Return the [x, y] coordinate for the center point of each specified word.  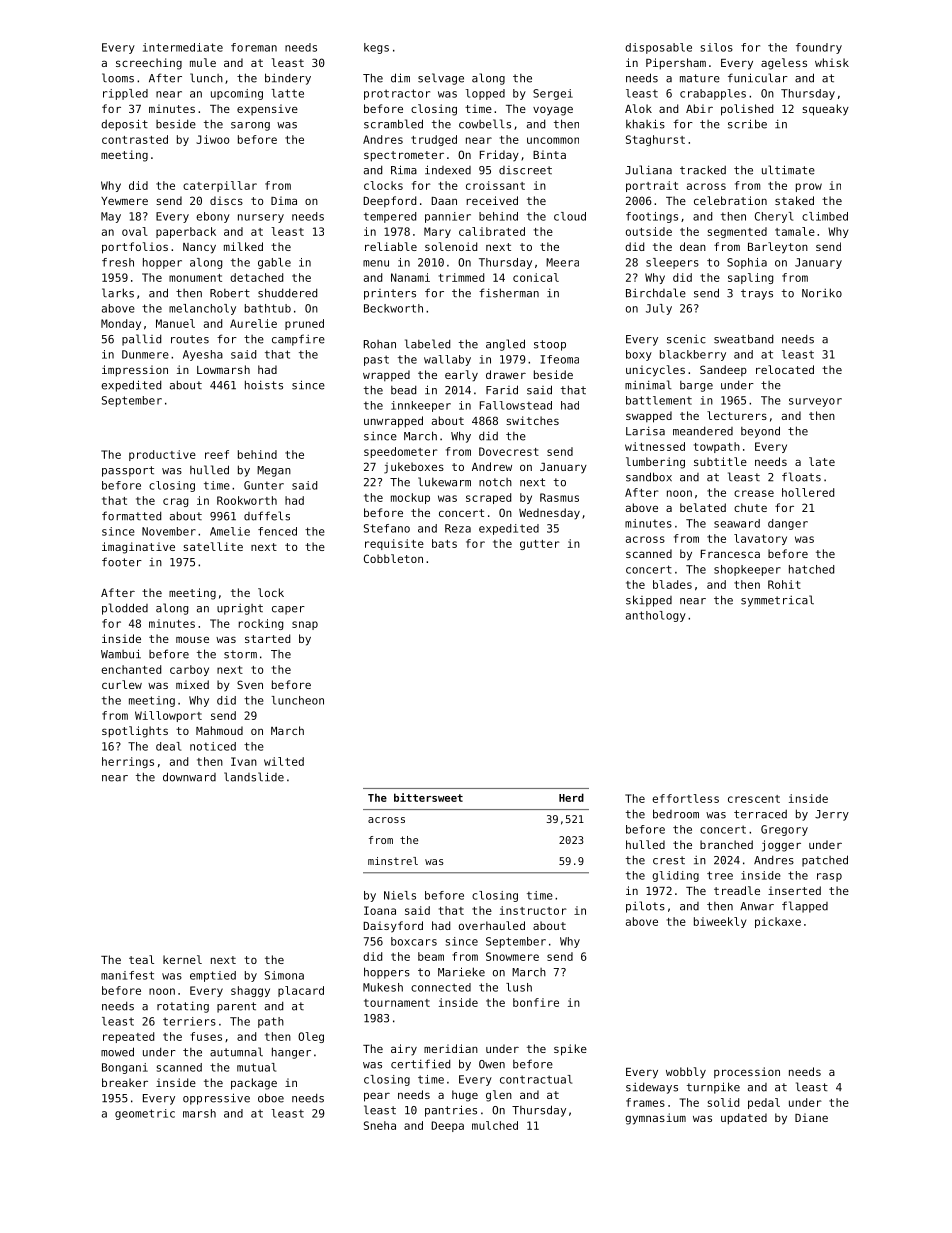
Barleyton [778, 248]
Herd [571, 797]
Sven [250, 684]
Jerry [832, 815]
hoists [264, 385]
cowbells [485, 124]
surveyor [815, 402]
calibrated [492, 231]
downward [189, 777]
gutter [540, 545]
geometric [145, 1114]
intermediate [183, 47]
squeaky [825, 110]
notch [495, 482]
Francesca [730, 554]
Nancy [199, 248]
